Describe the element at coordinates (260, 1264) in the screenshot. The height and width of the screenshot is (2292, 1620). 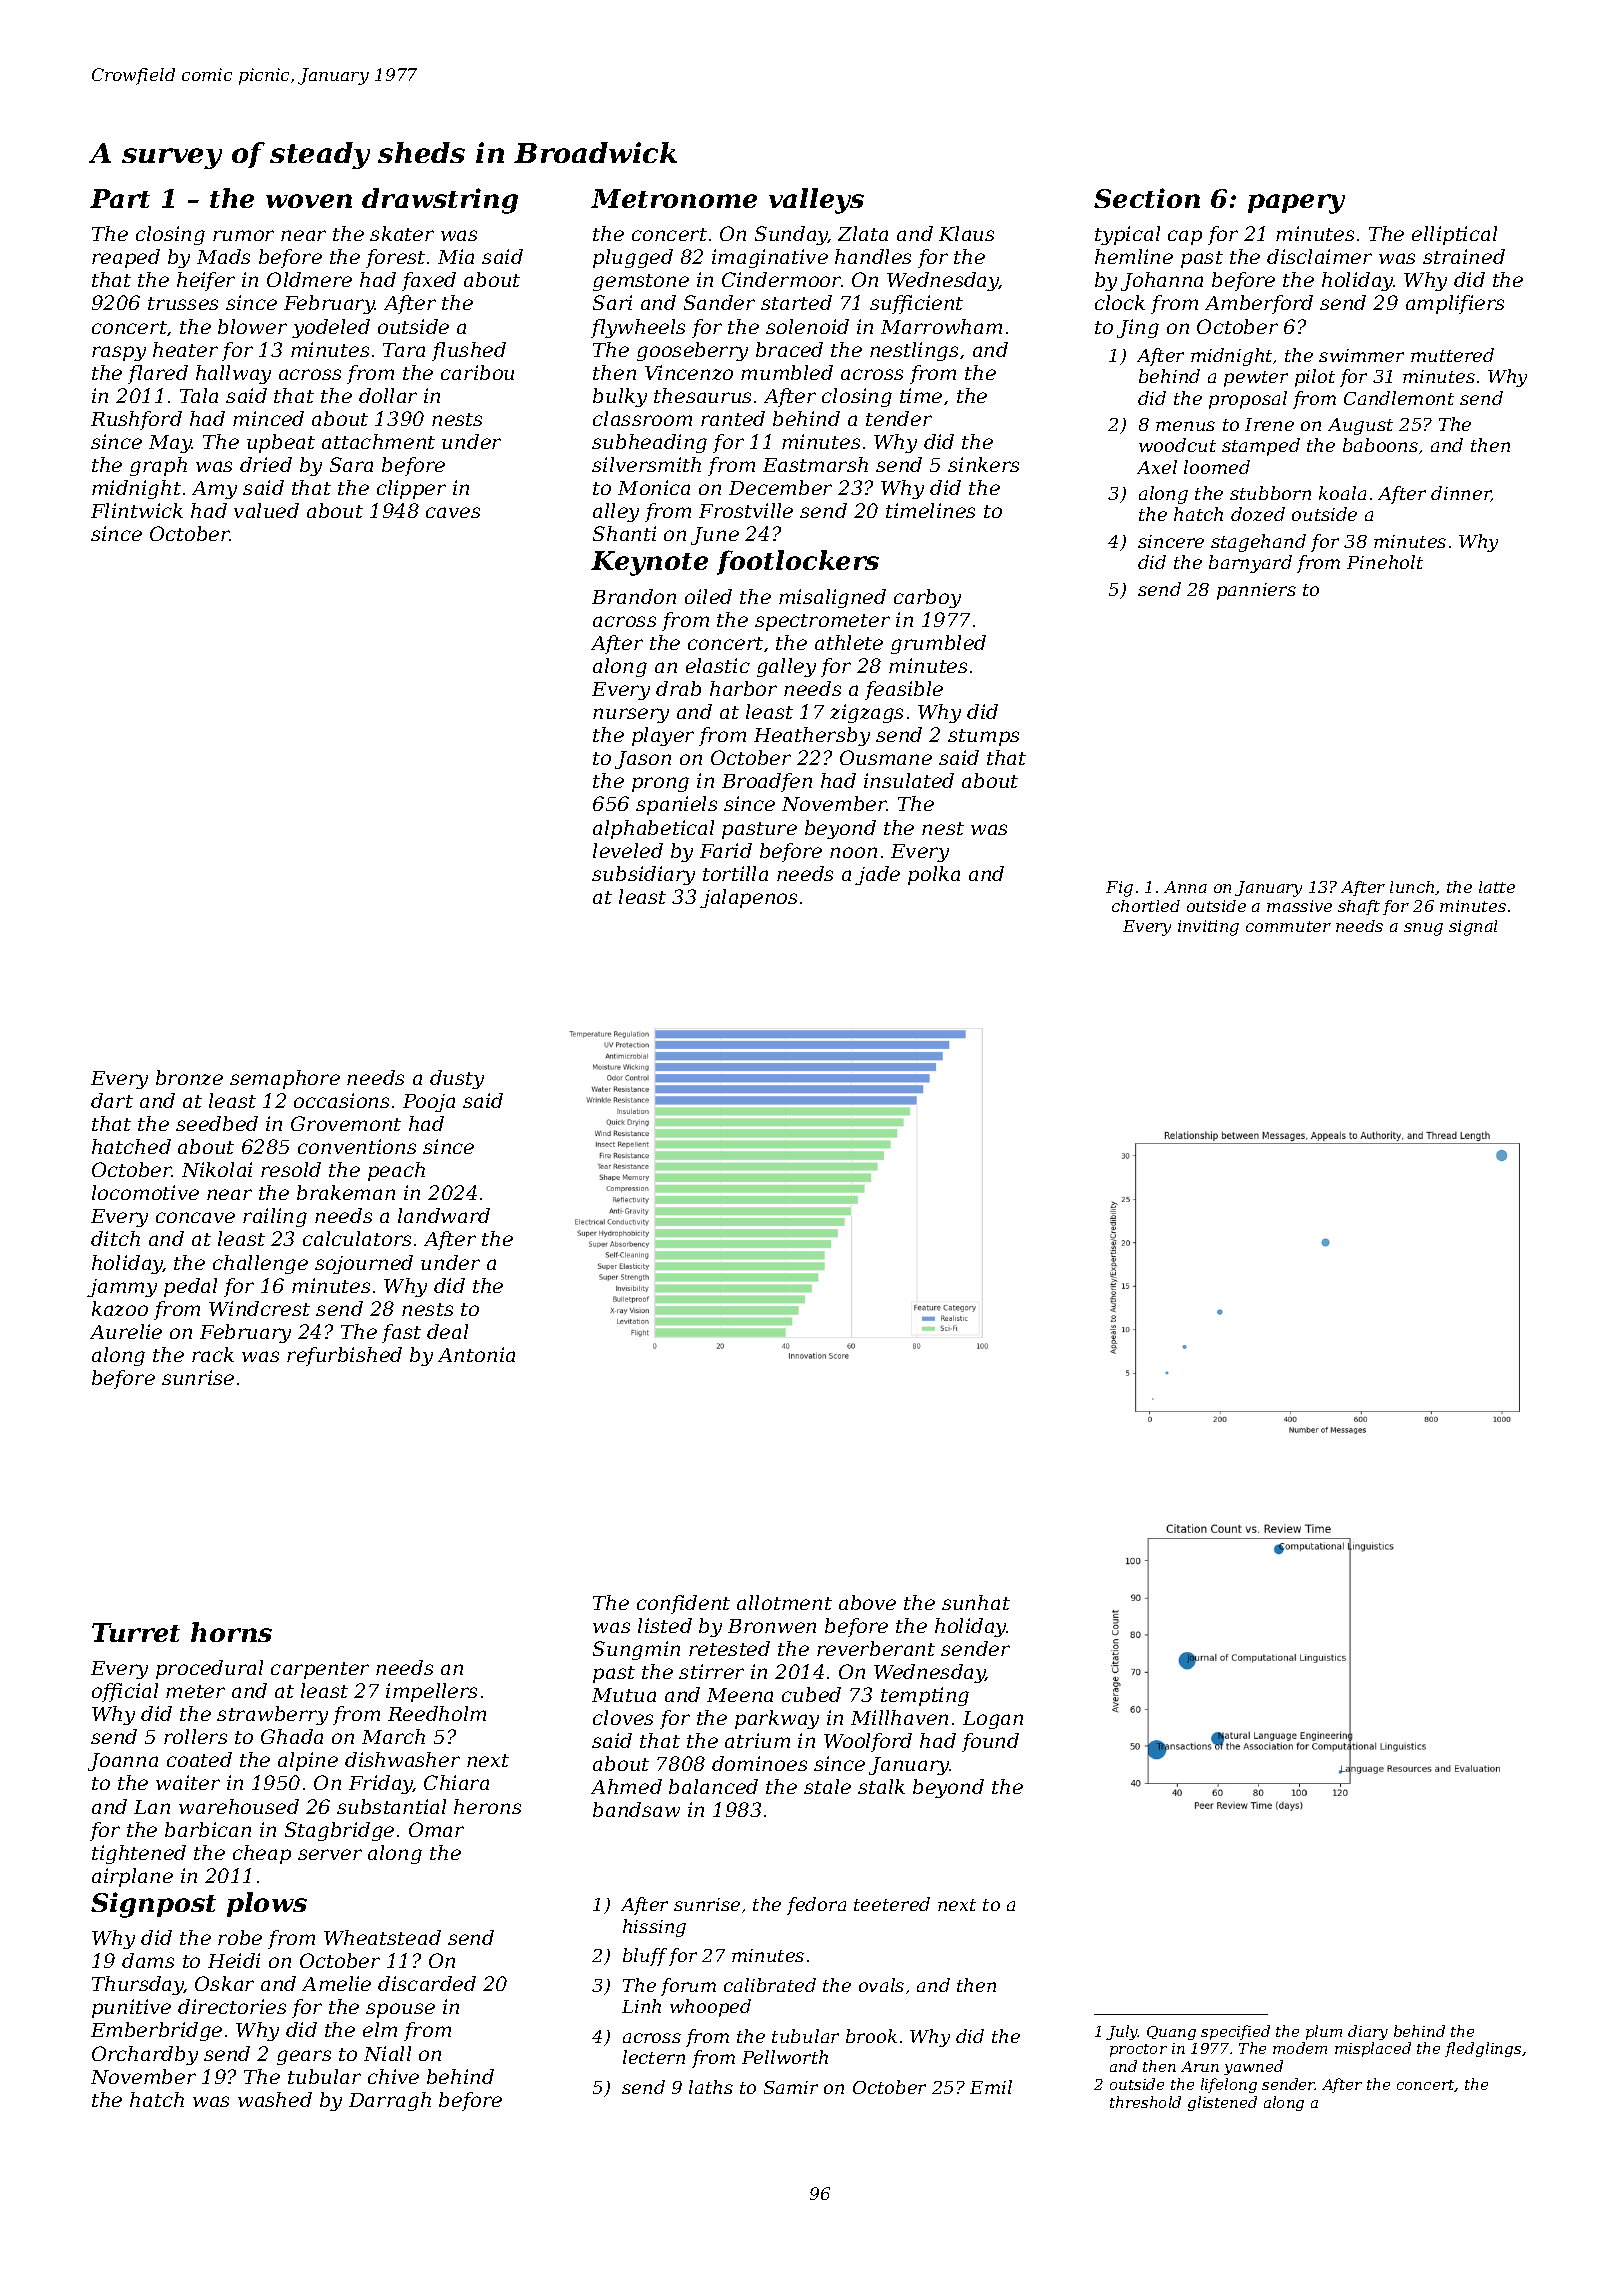
I see `challenge` at that location.
